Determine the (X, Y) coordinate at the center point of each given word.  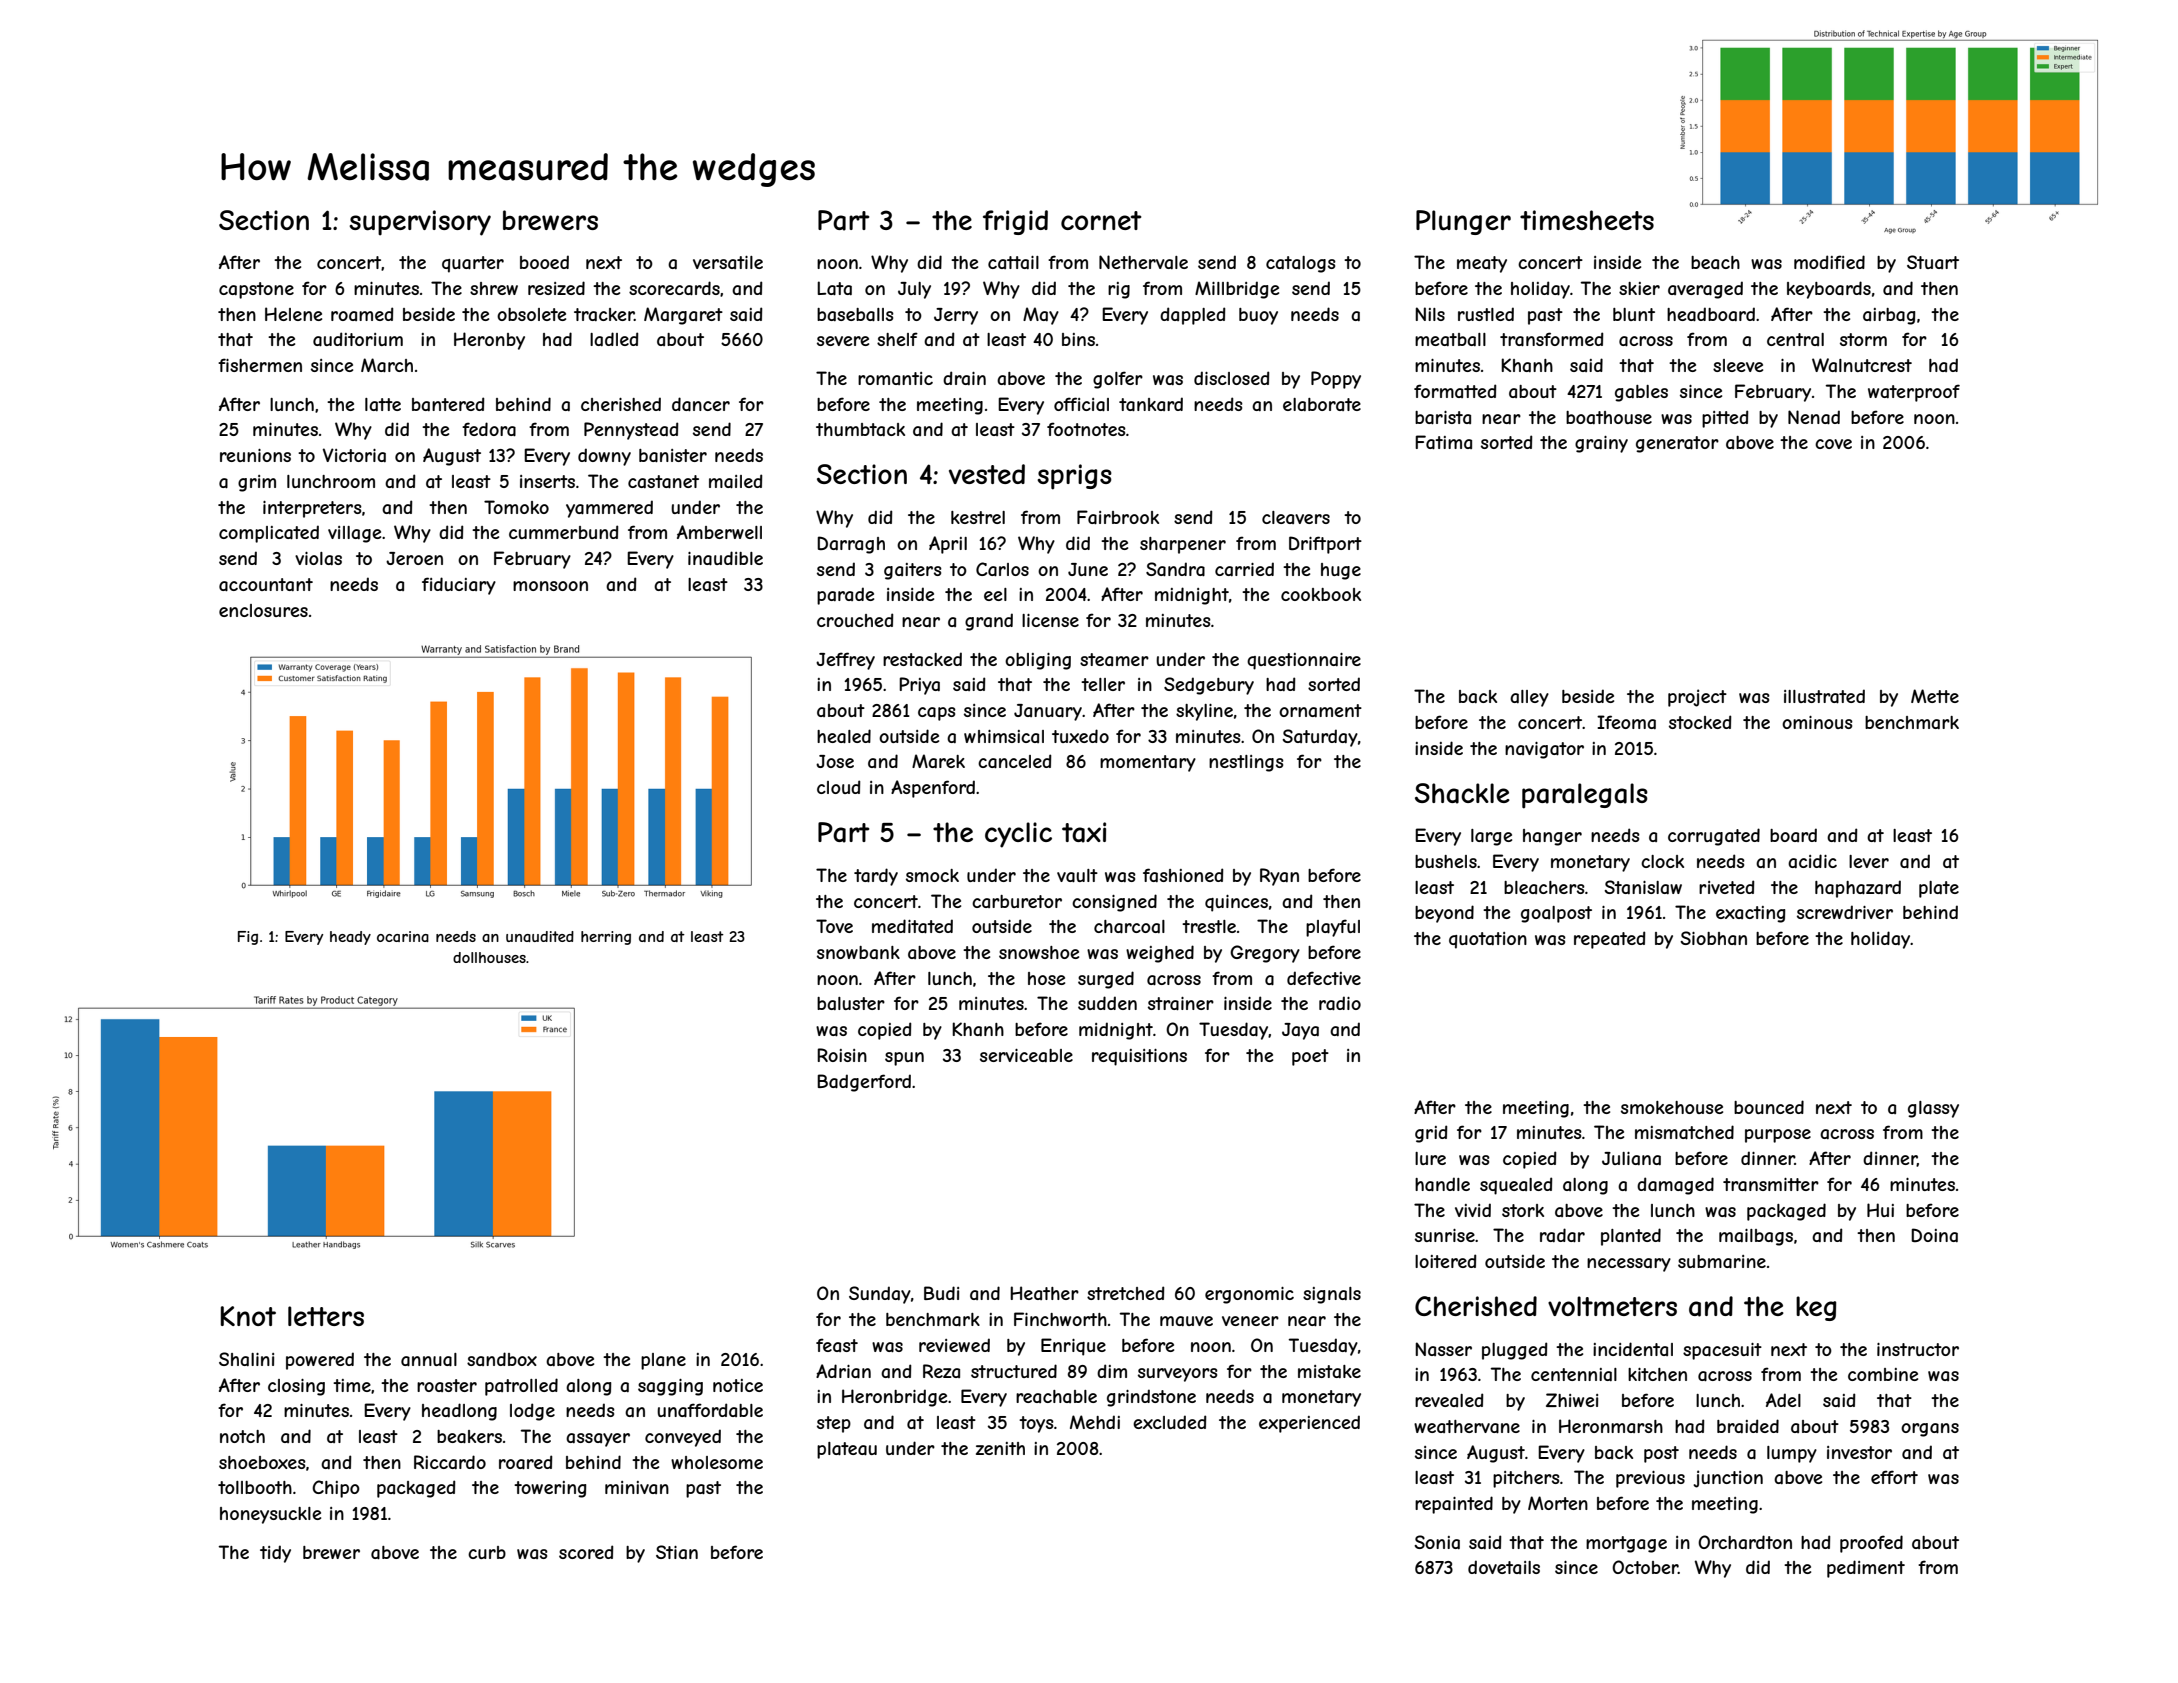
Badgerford (864, 1083)
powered (320, 1361)
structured (1014, 1371)
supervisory (420, 223)
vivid (1473, 1210)
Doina (1934, 1235)
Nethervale (1143, 262)
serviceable (1026, 1055)
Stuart (1933, 262)
